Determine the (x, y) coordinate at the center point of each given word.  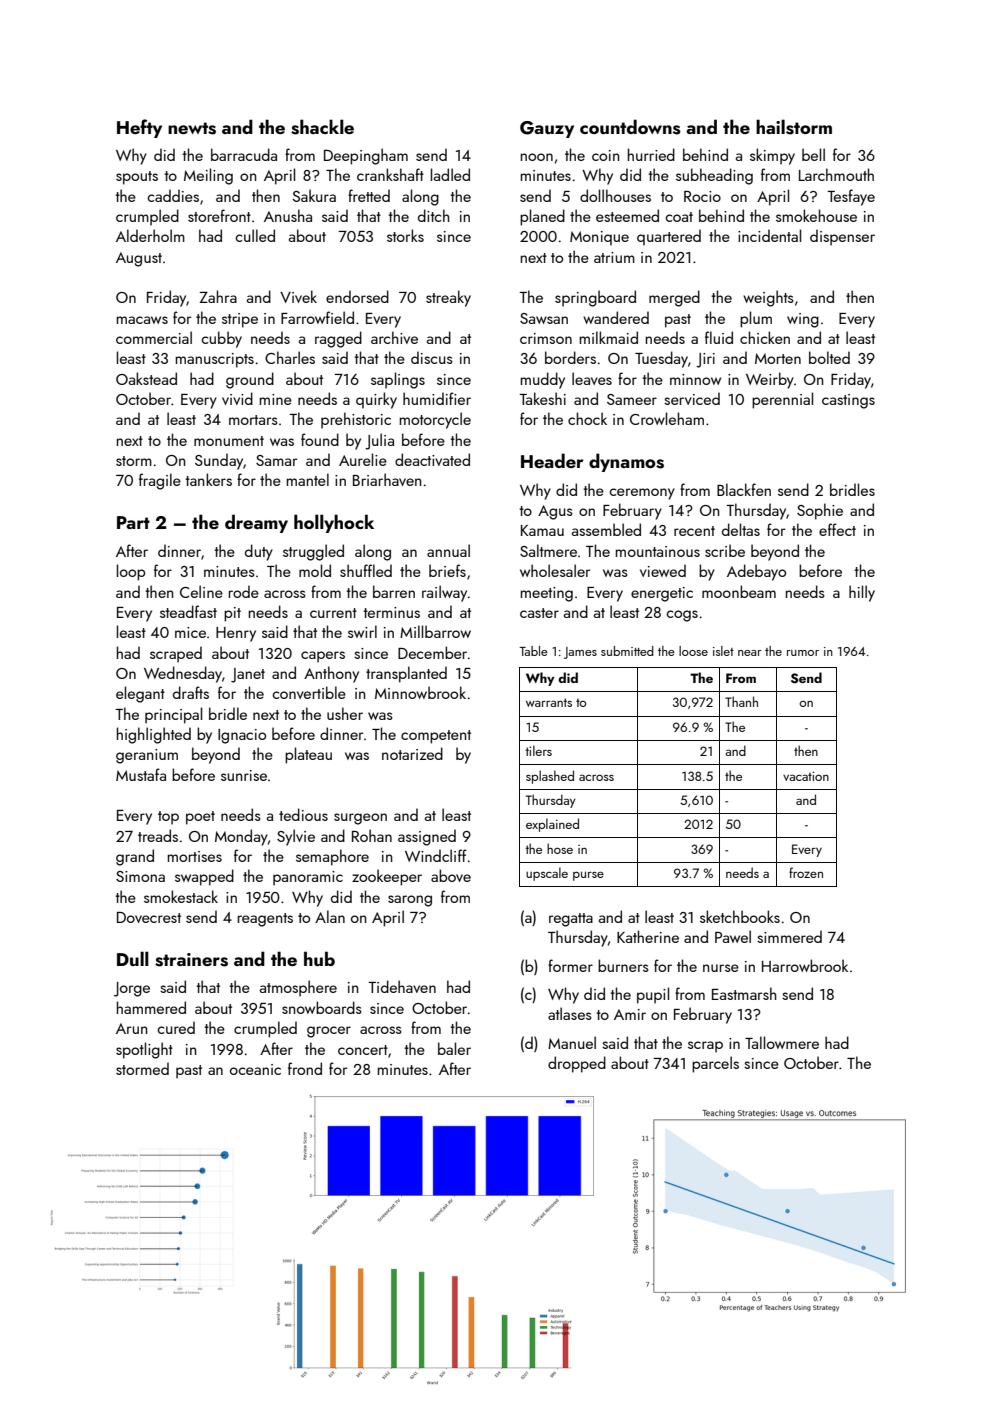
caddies (173, 195)
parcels (715, 1064)
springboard (595, 298)
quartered (669, 237)
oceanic (255, 1069)
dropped (577, 1064)
